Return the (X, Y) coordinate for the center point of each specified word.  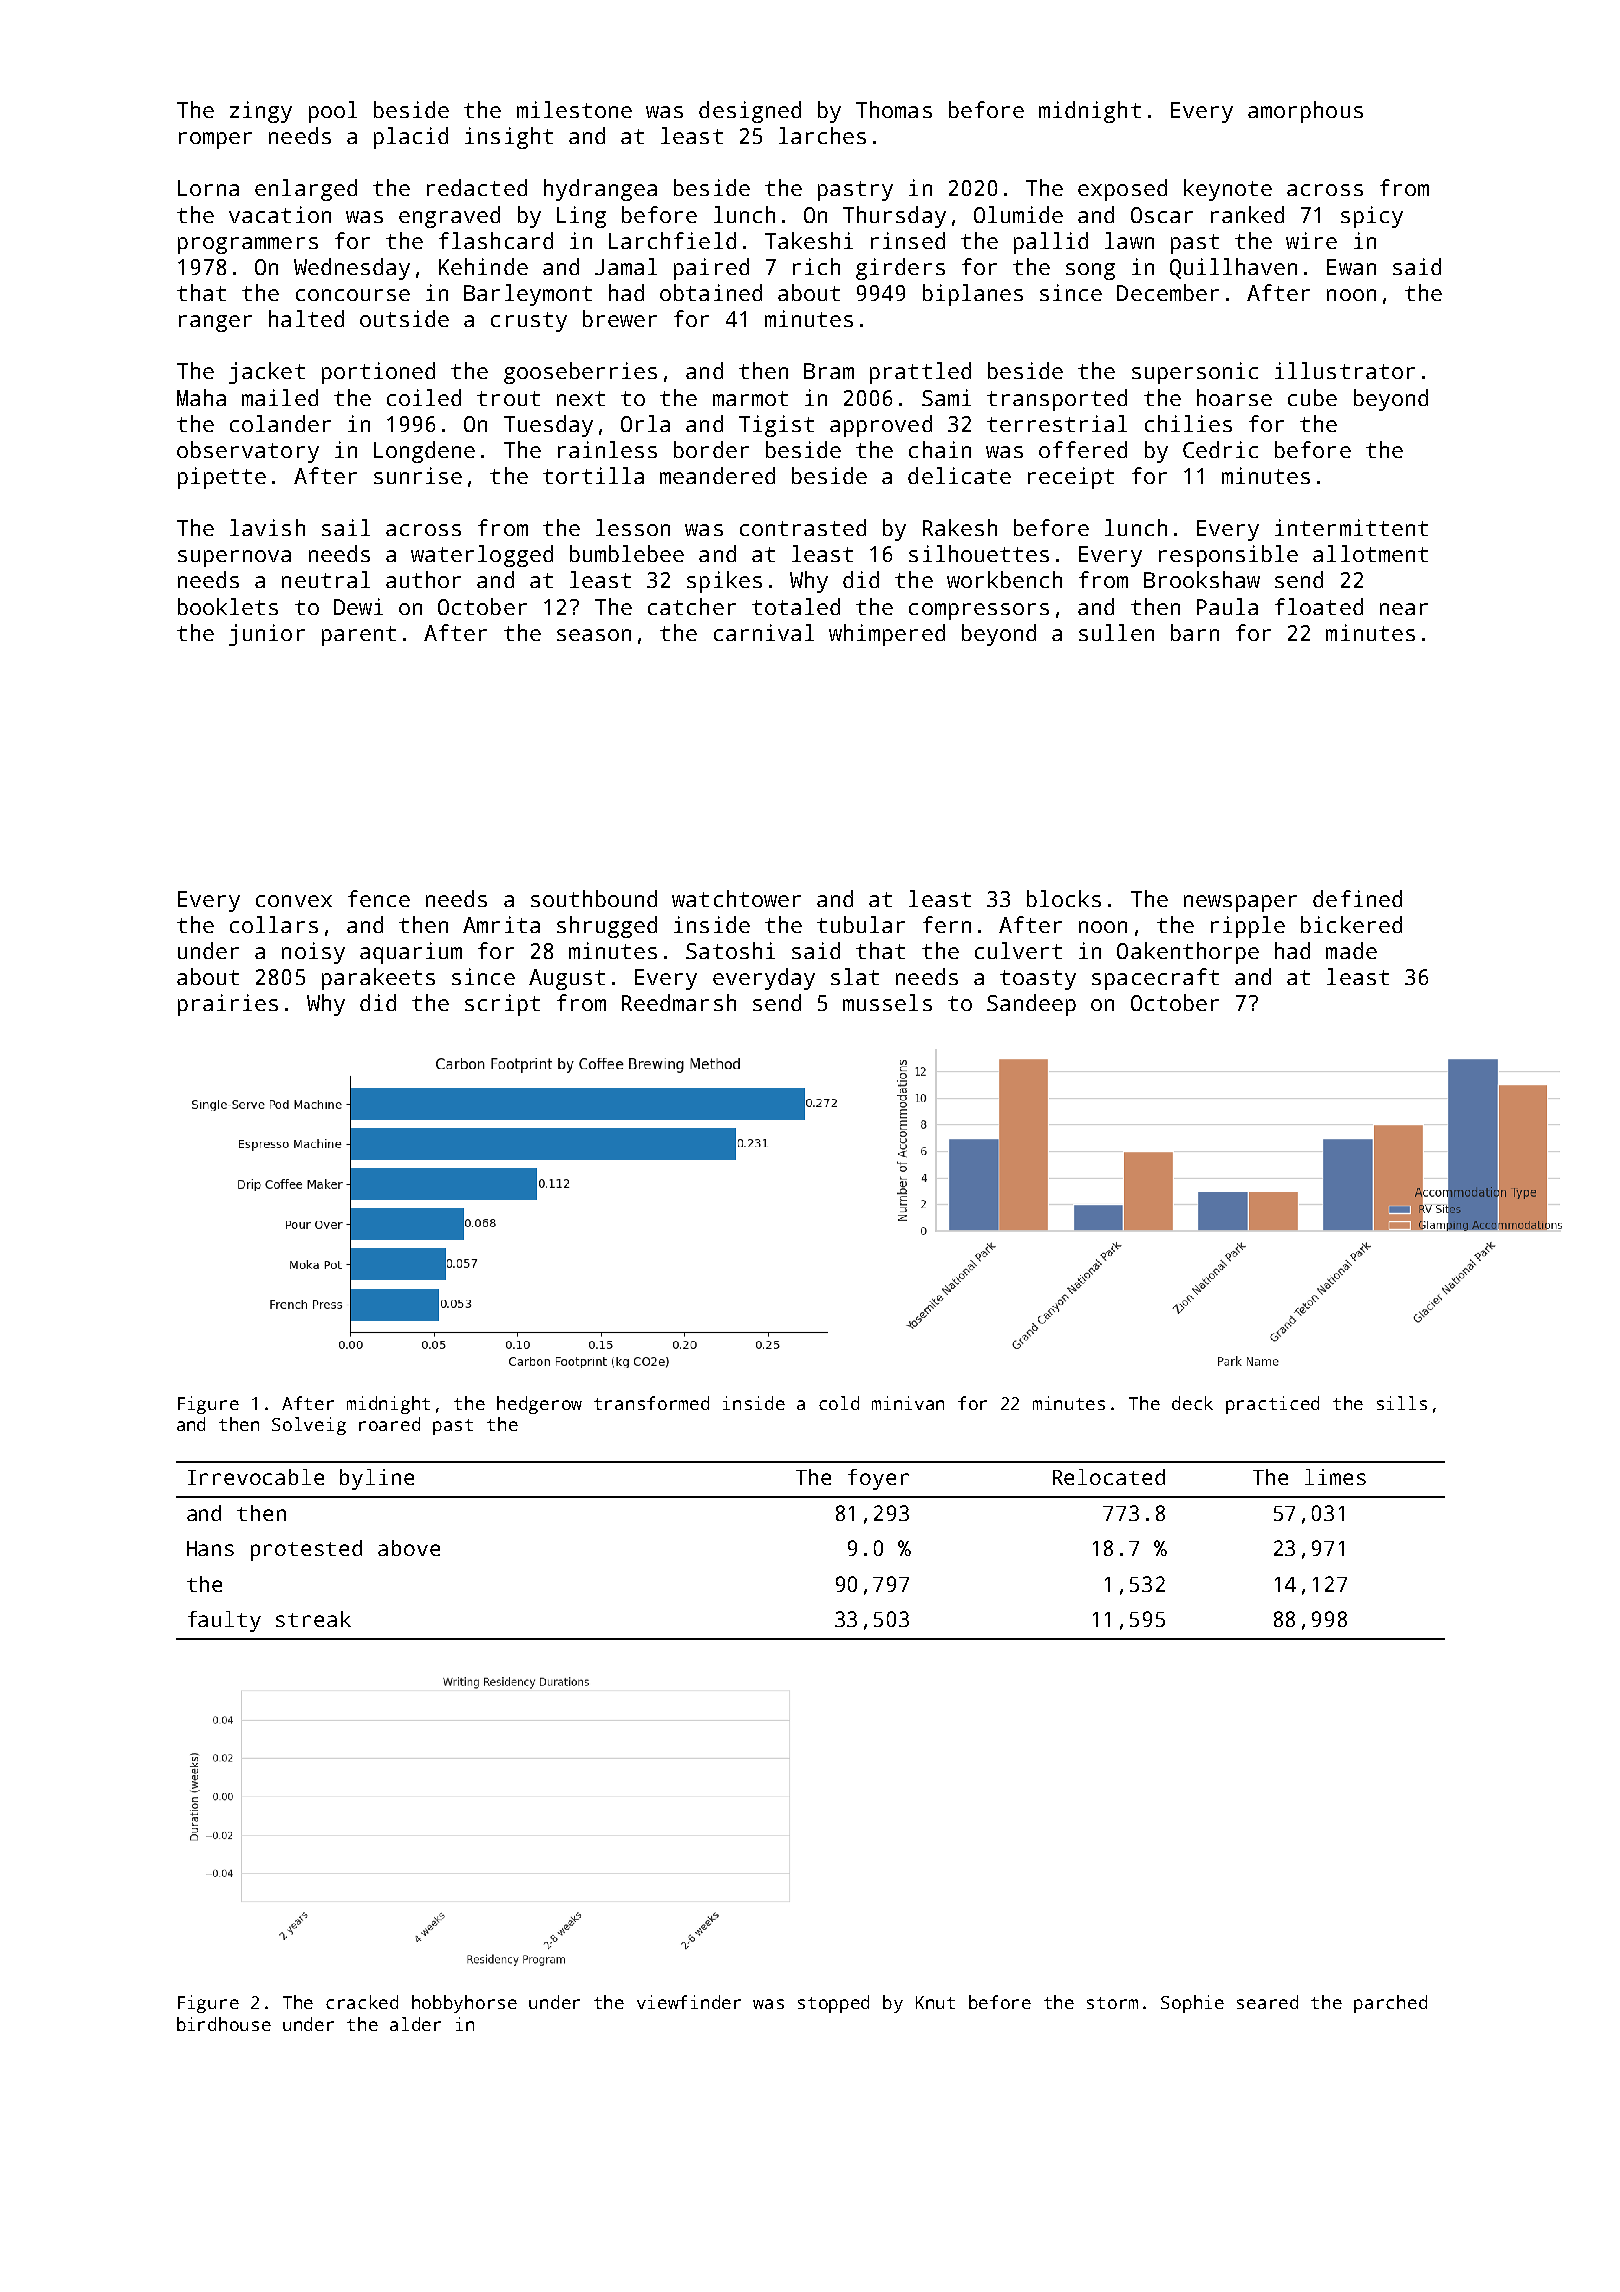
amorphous (1305, 112)
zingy (261, 112)
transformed (651, 1403)
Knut (935, 2002)
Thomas (894, 109)
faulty (224, 1621)
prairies (228, 1005)
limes (1335, 1477)
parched (1390, 2004)
